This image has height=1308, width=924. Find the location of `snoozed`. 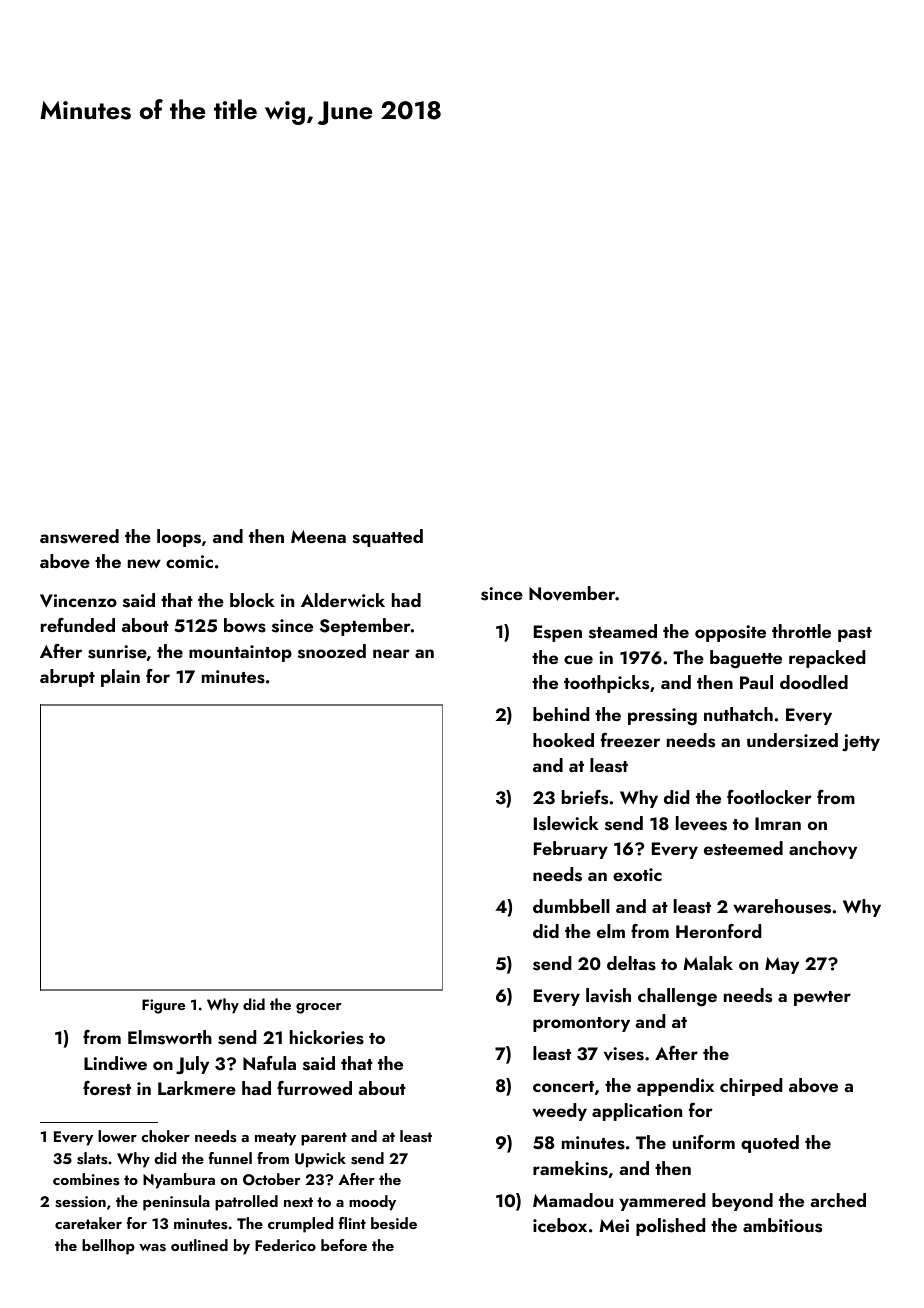

snoozed is located at coordinates (332, 651).
